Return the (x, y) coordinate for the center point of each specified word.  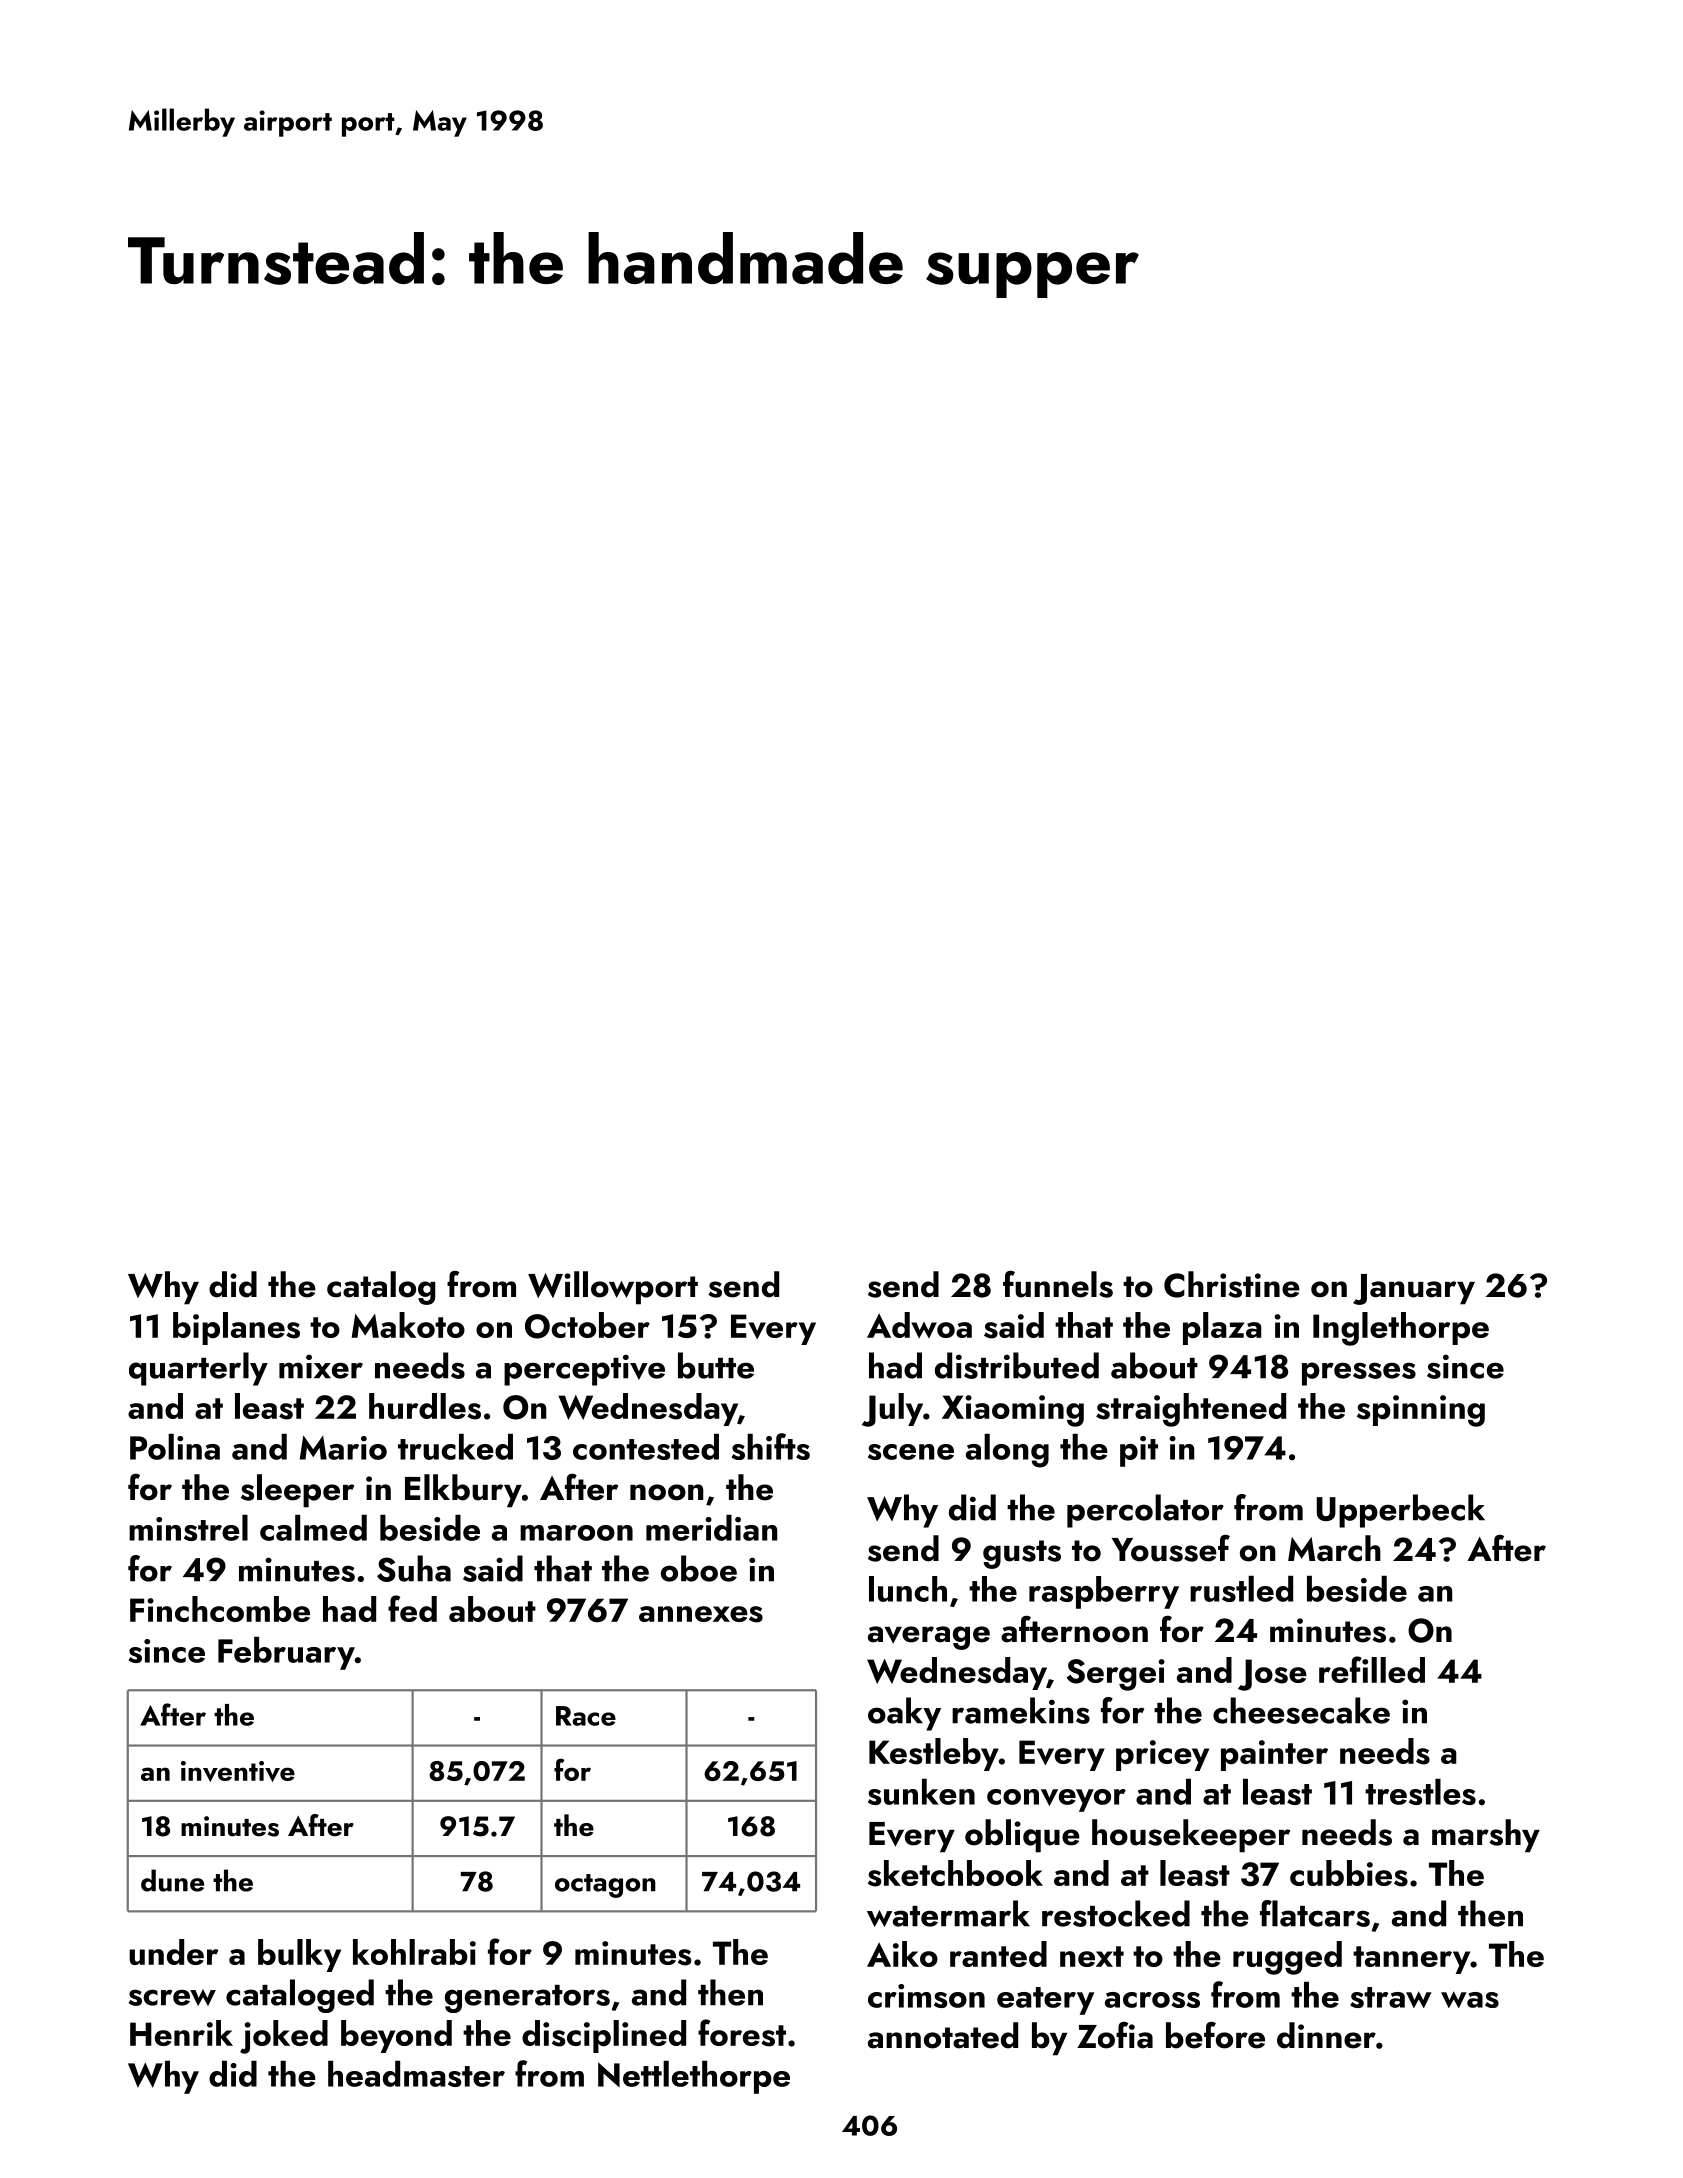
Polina (175, 1447)
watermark (948, 1913)
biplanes (236, 1328)
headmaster (416, 2074)
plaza (1222, 1328)
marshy (1486, 1836)
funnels (1058, 1284)
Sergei (1116, 1675)
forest (742, 2033)
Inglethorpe (1401, 1329)
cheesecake (1301, 1710)
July (892, 1410)
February (286, 1653)
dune (172, 1880)
